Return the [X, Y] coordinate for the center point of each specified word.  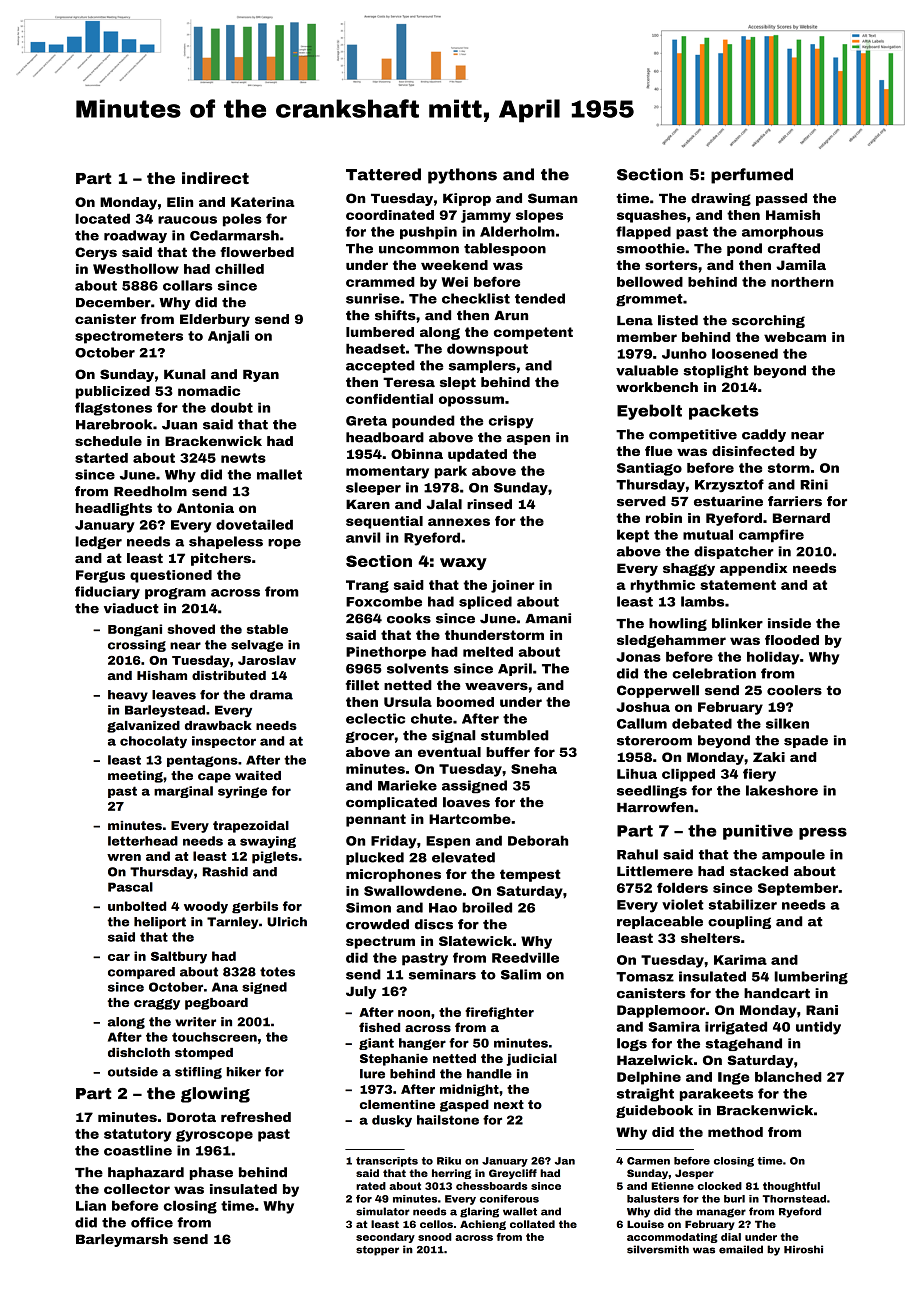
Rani [822, 1010]
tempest [530, 875]
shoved [191, 629]
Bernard [801, 518]
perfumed [752, 176]
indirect [215, 178]
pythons [462, 176]
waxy [463, 564]
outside [133, 1072]
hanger [422, 1044]
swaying [268, 842]
